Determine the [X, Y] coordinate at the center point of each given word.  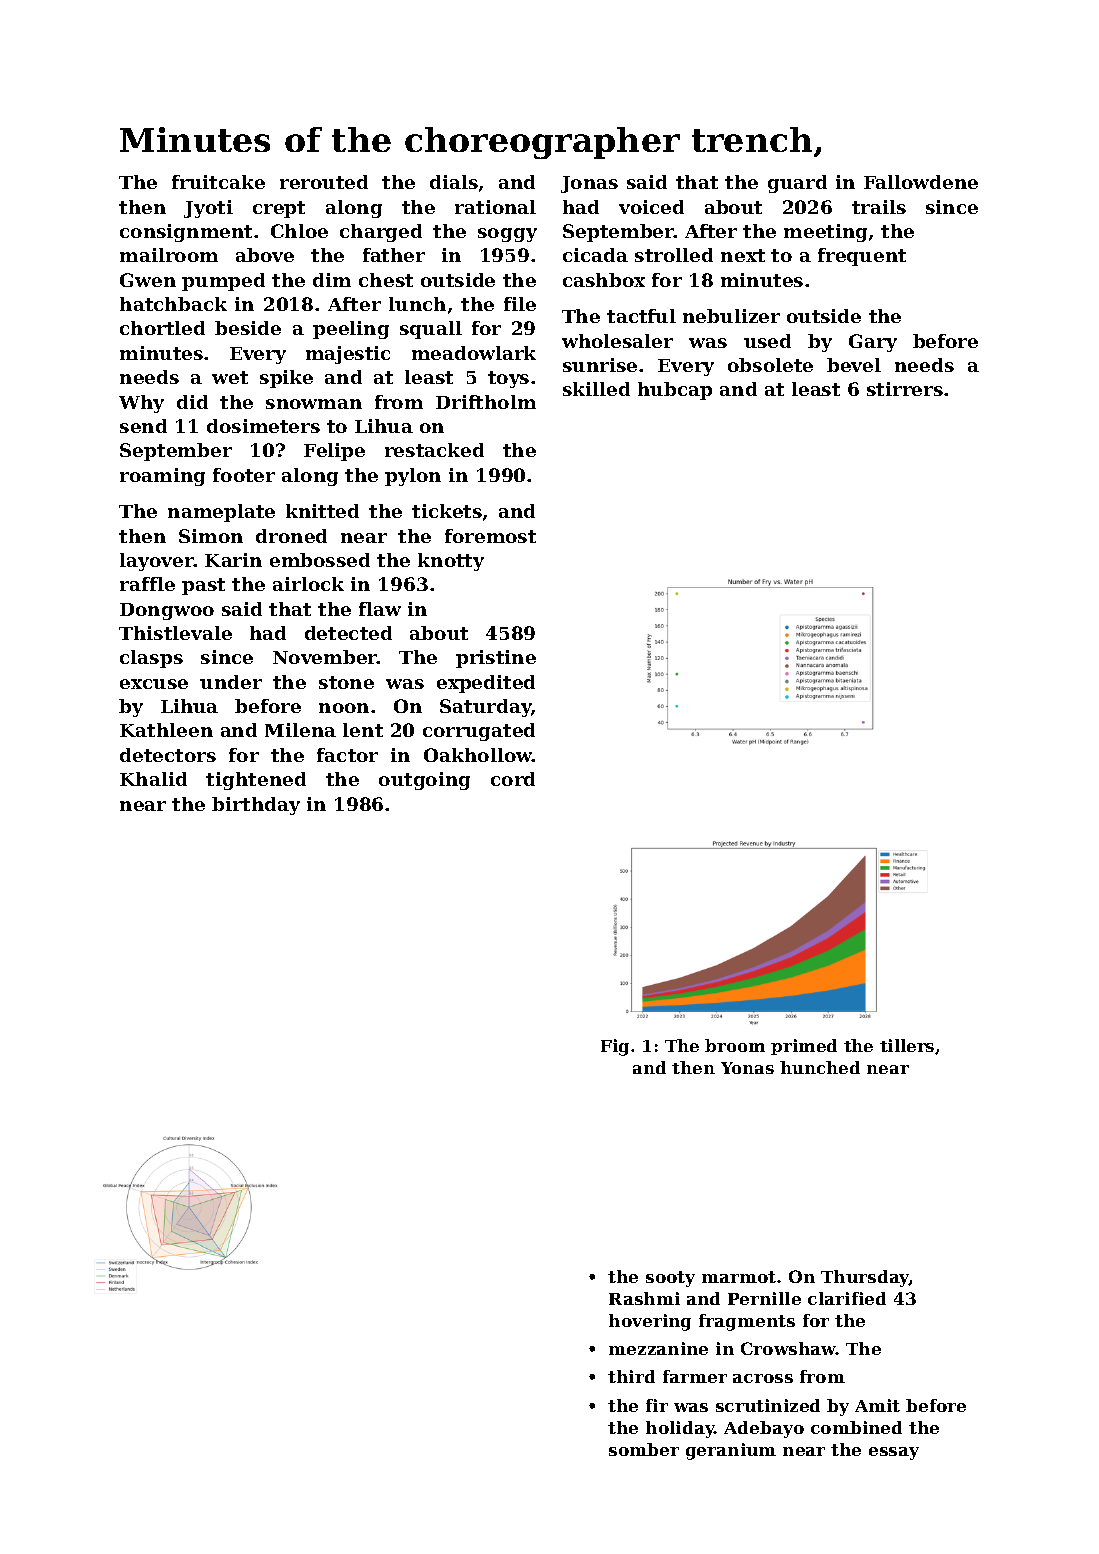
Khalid [153, 779]
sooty [670, 1279]
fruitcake [218, 182]
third [631, 1376]
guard [797, 184]
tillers [907, 1045]
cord [513, 779]
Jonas [589, 184]
